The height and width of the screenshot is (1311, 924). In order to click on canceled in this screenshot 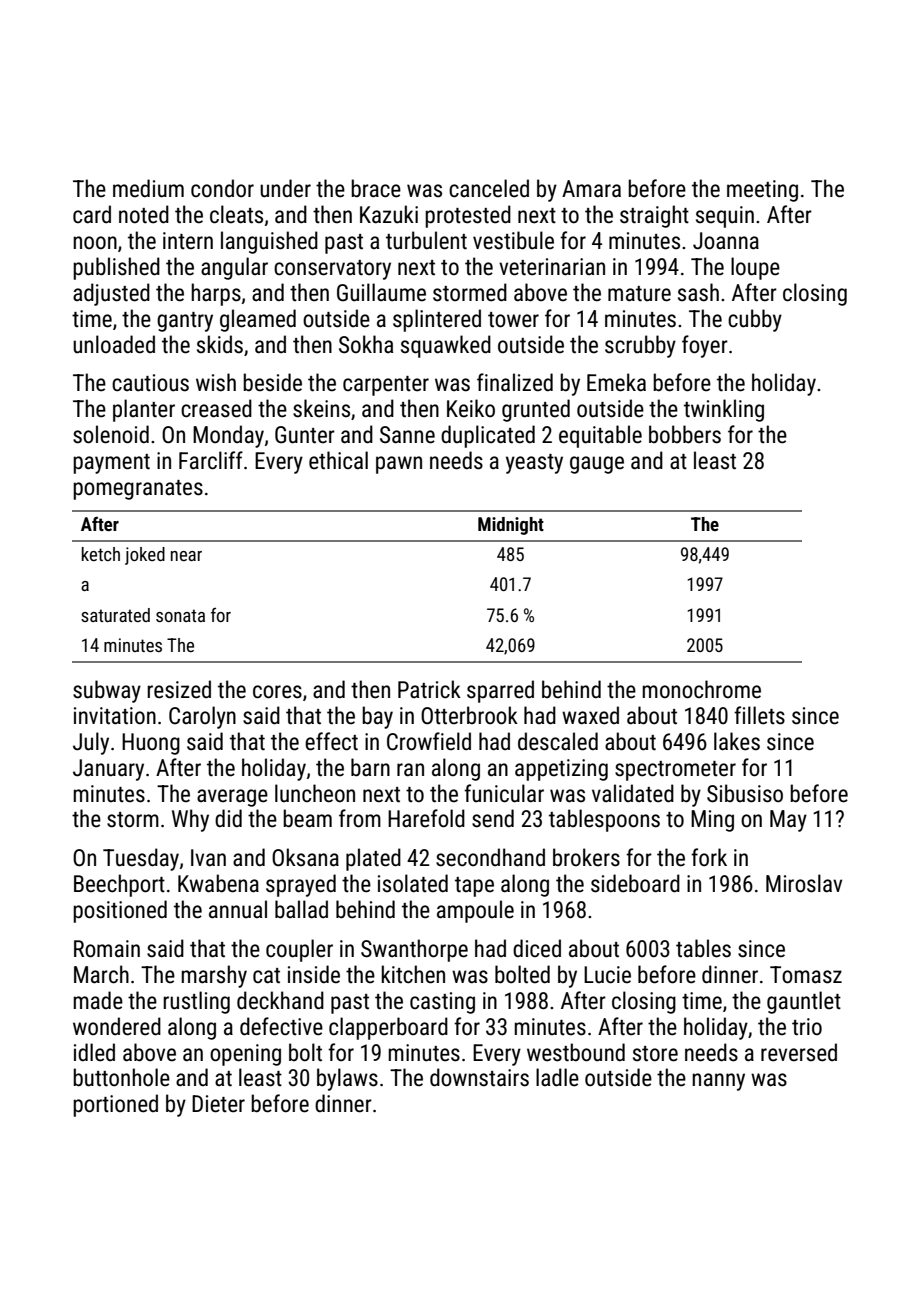, I will do `click(489, 188)`.
